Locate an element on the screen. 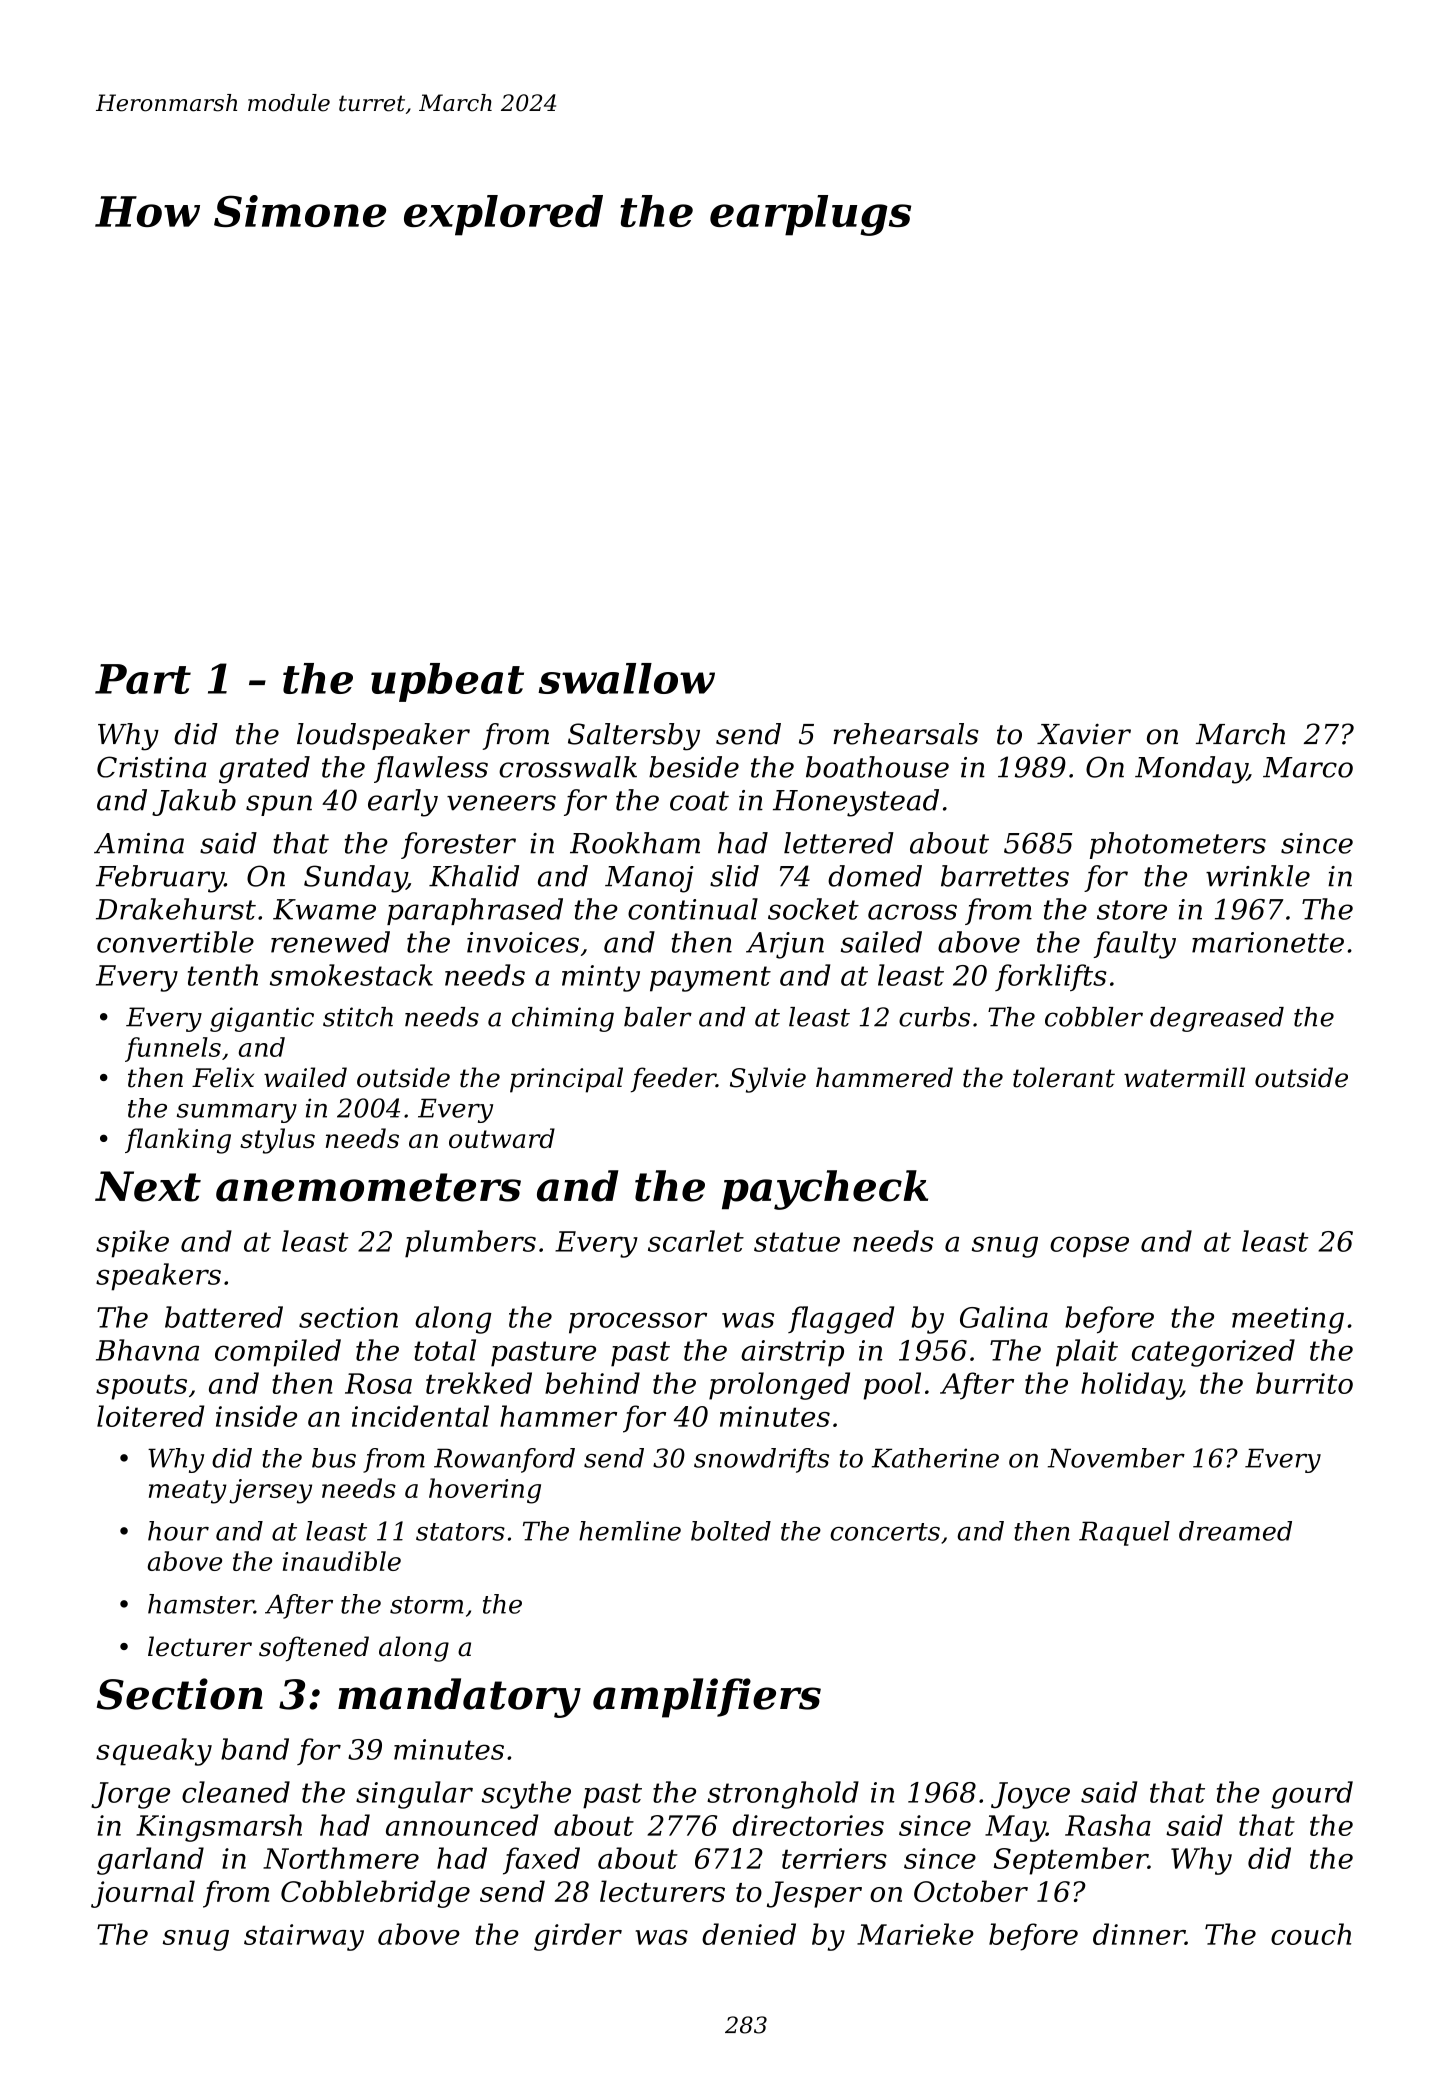 The width and height of the screenshot is (1450, 2100). denied is located at coordinates (749, 1934).
